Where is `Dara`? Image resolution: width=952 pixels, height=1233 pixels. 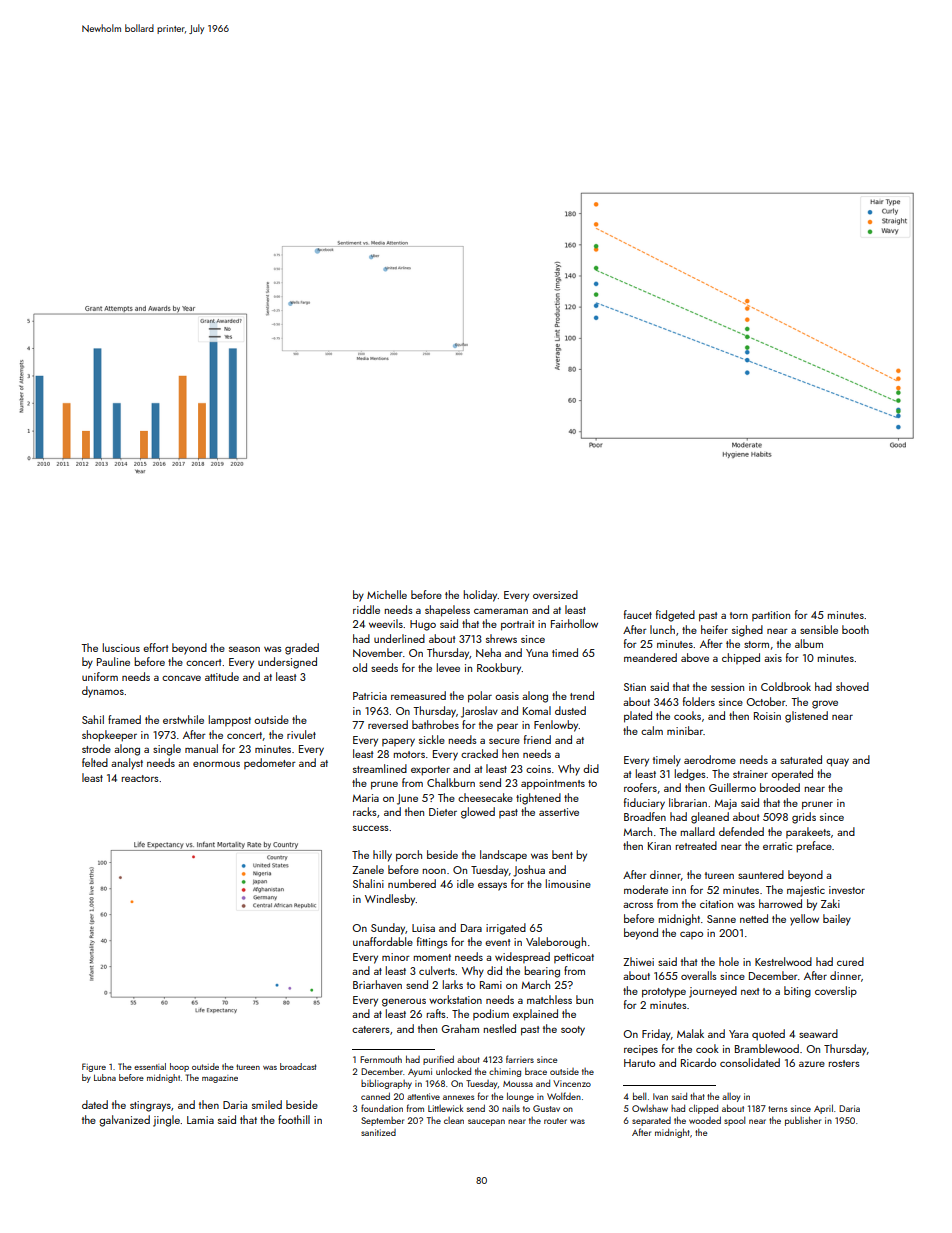 Dara is located at coordinates (471, 928).
